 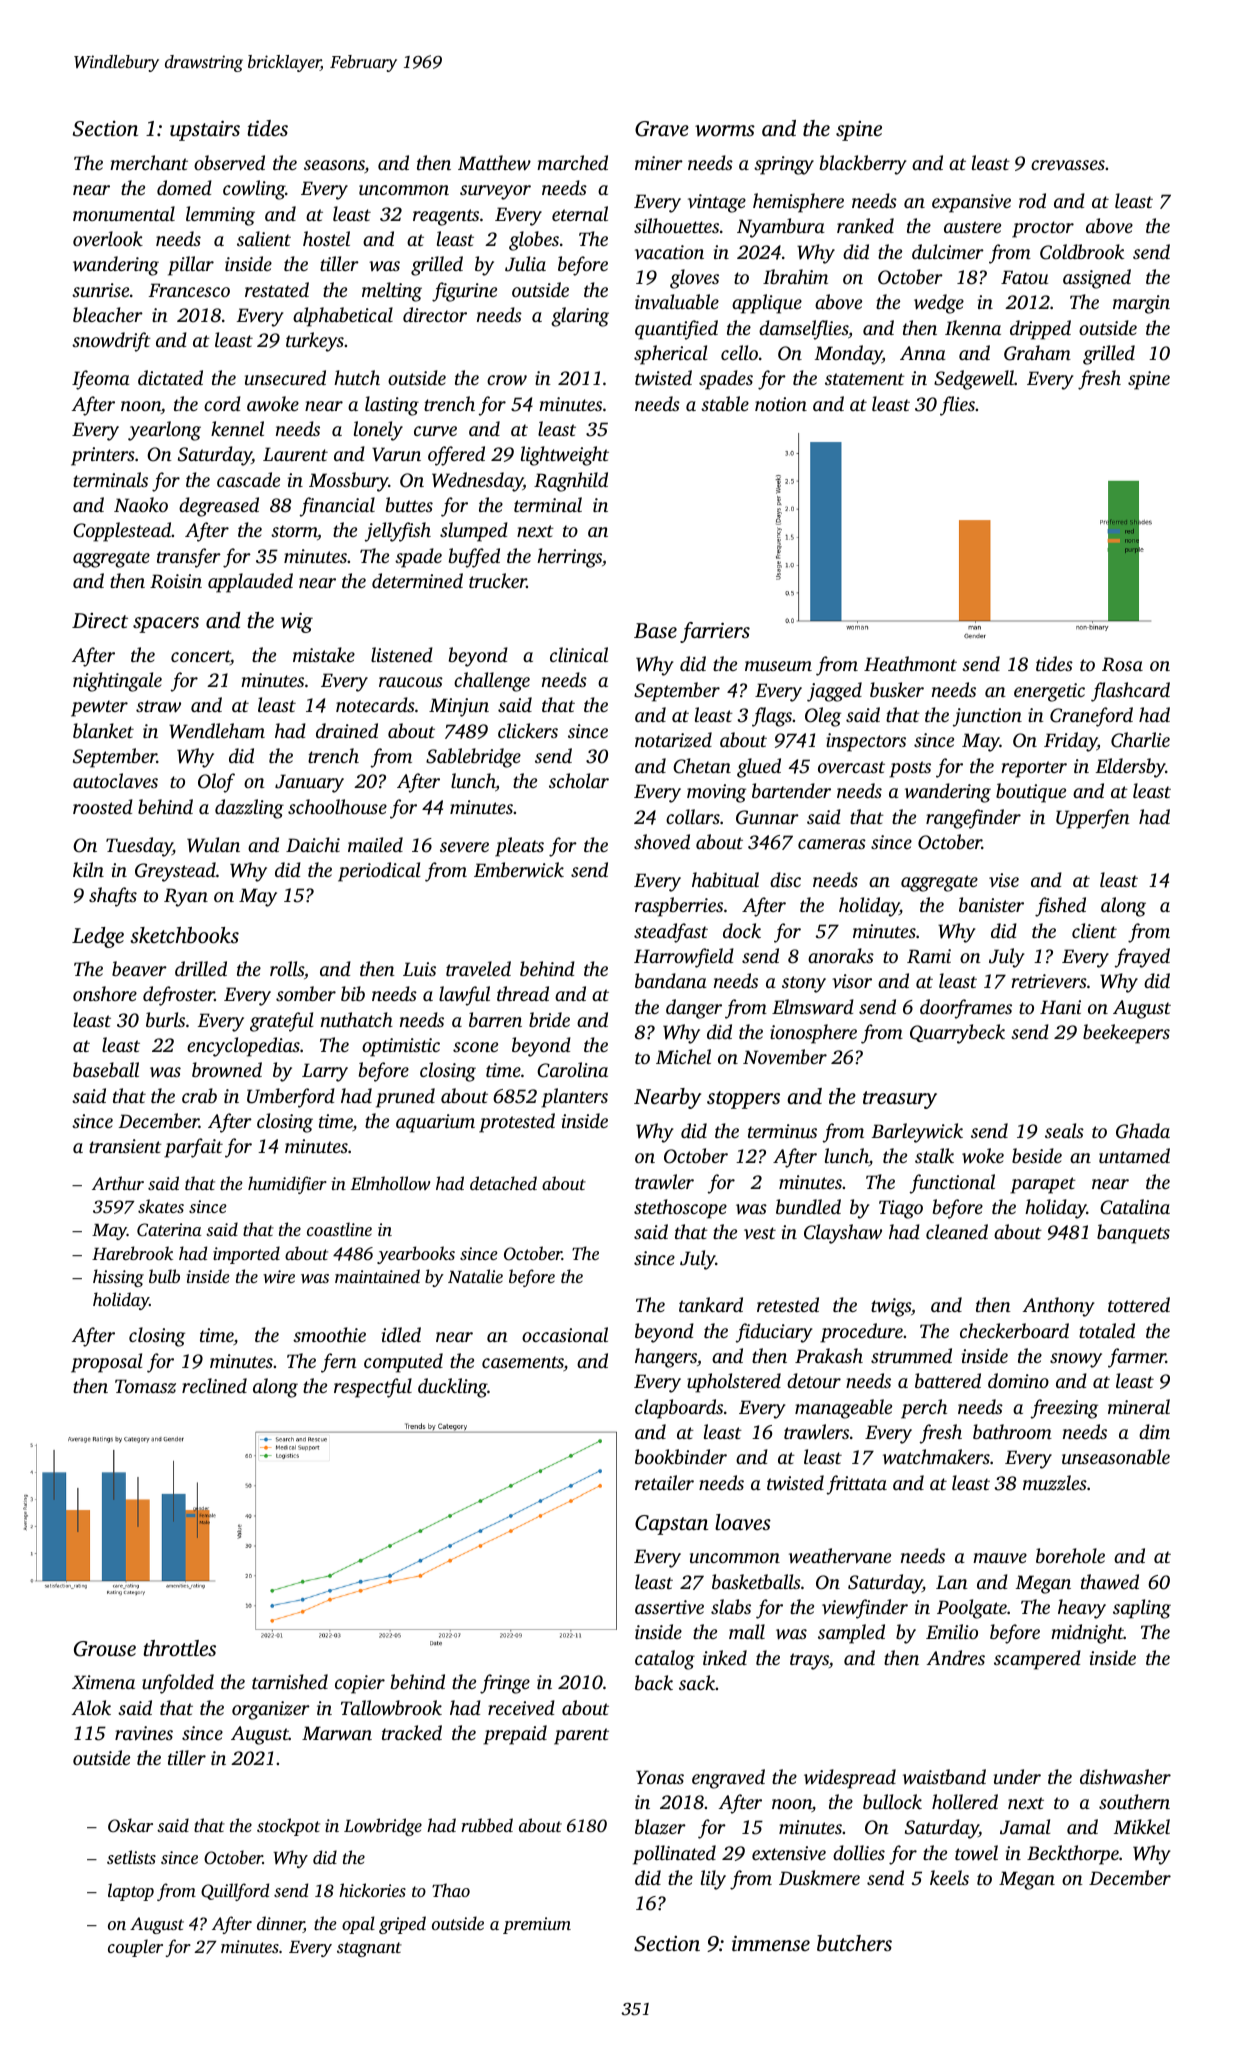 I want to click on herrings, so click(x=569, y=558).
